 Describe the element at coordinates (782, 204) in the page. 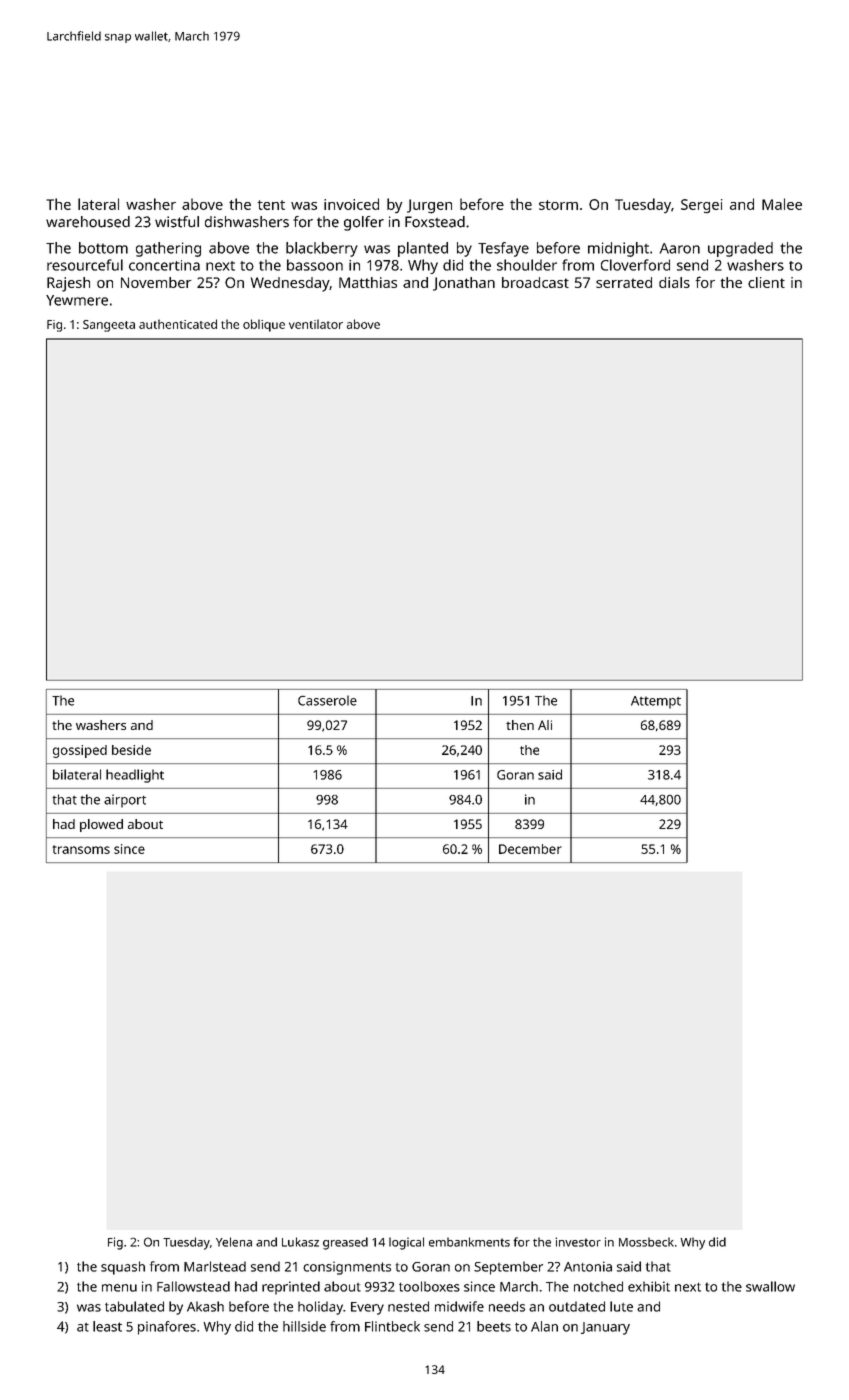

I see `Malee` at that location.
